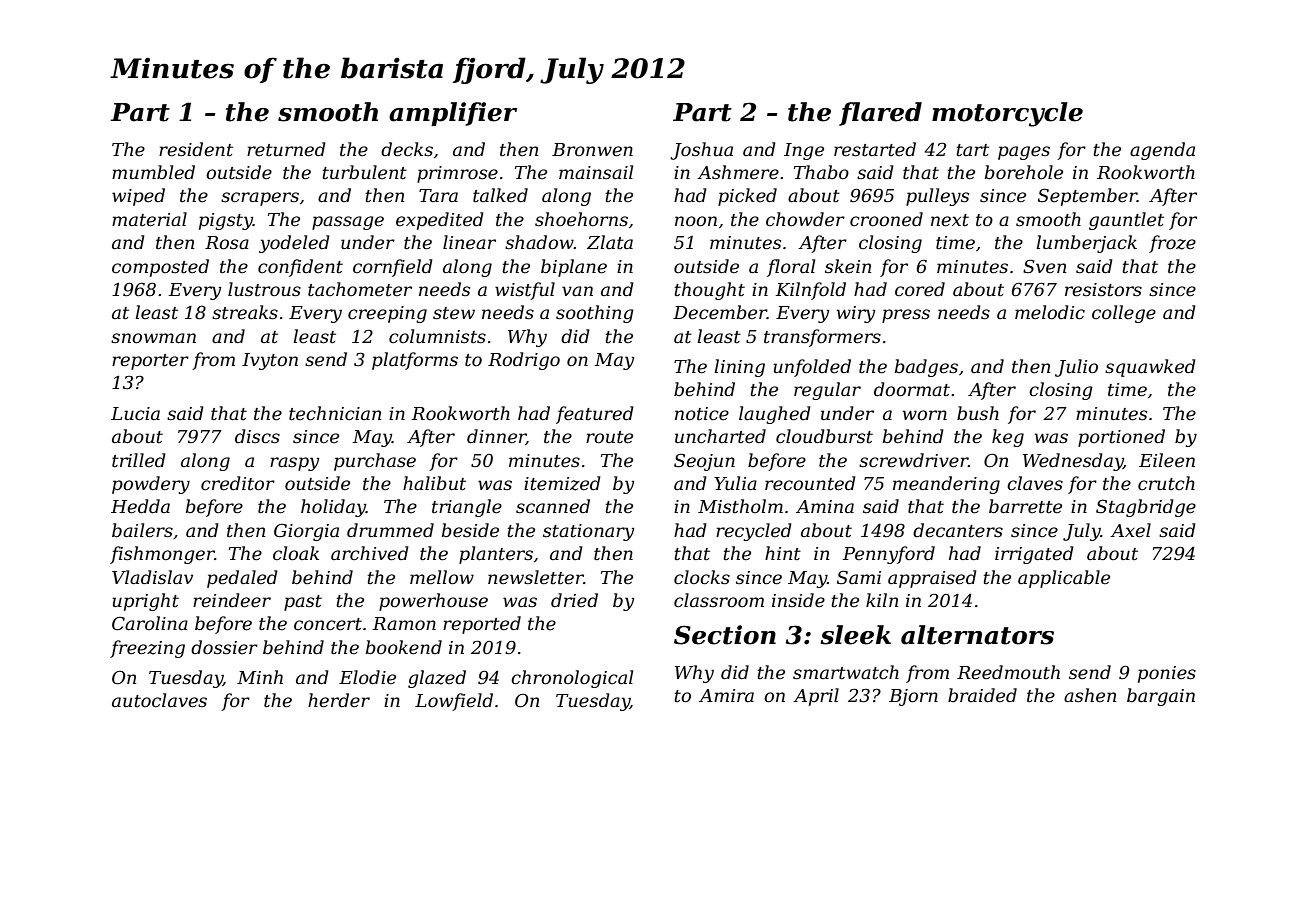 The width and height of the screenshot is (1308, 924). Describe the element at coordinates (880, 114) in the screenshot. I see `flared` at that location.
